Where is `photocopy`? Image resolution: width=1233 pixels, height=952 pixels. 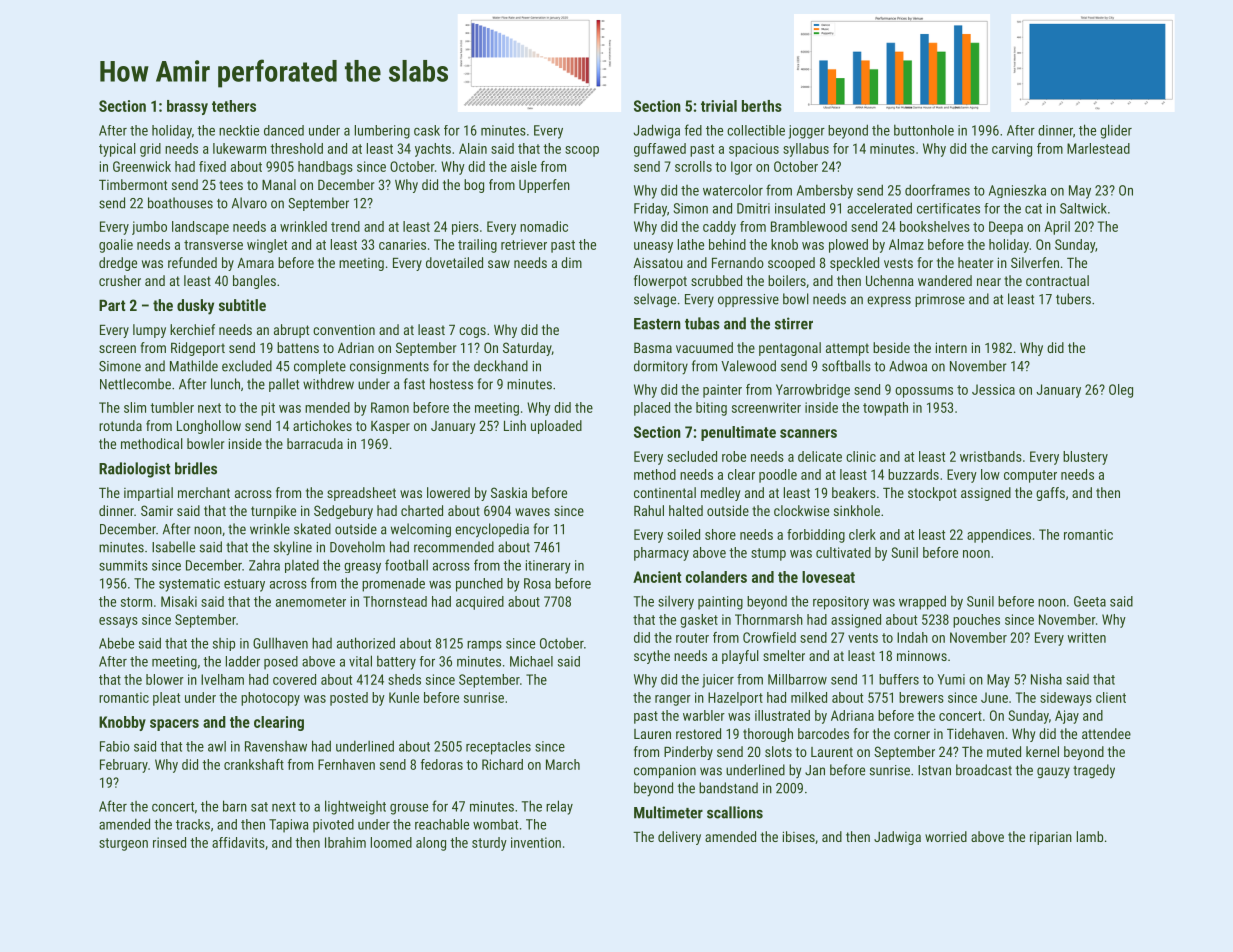 photocopy is located at coordinates (270, 699).
